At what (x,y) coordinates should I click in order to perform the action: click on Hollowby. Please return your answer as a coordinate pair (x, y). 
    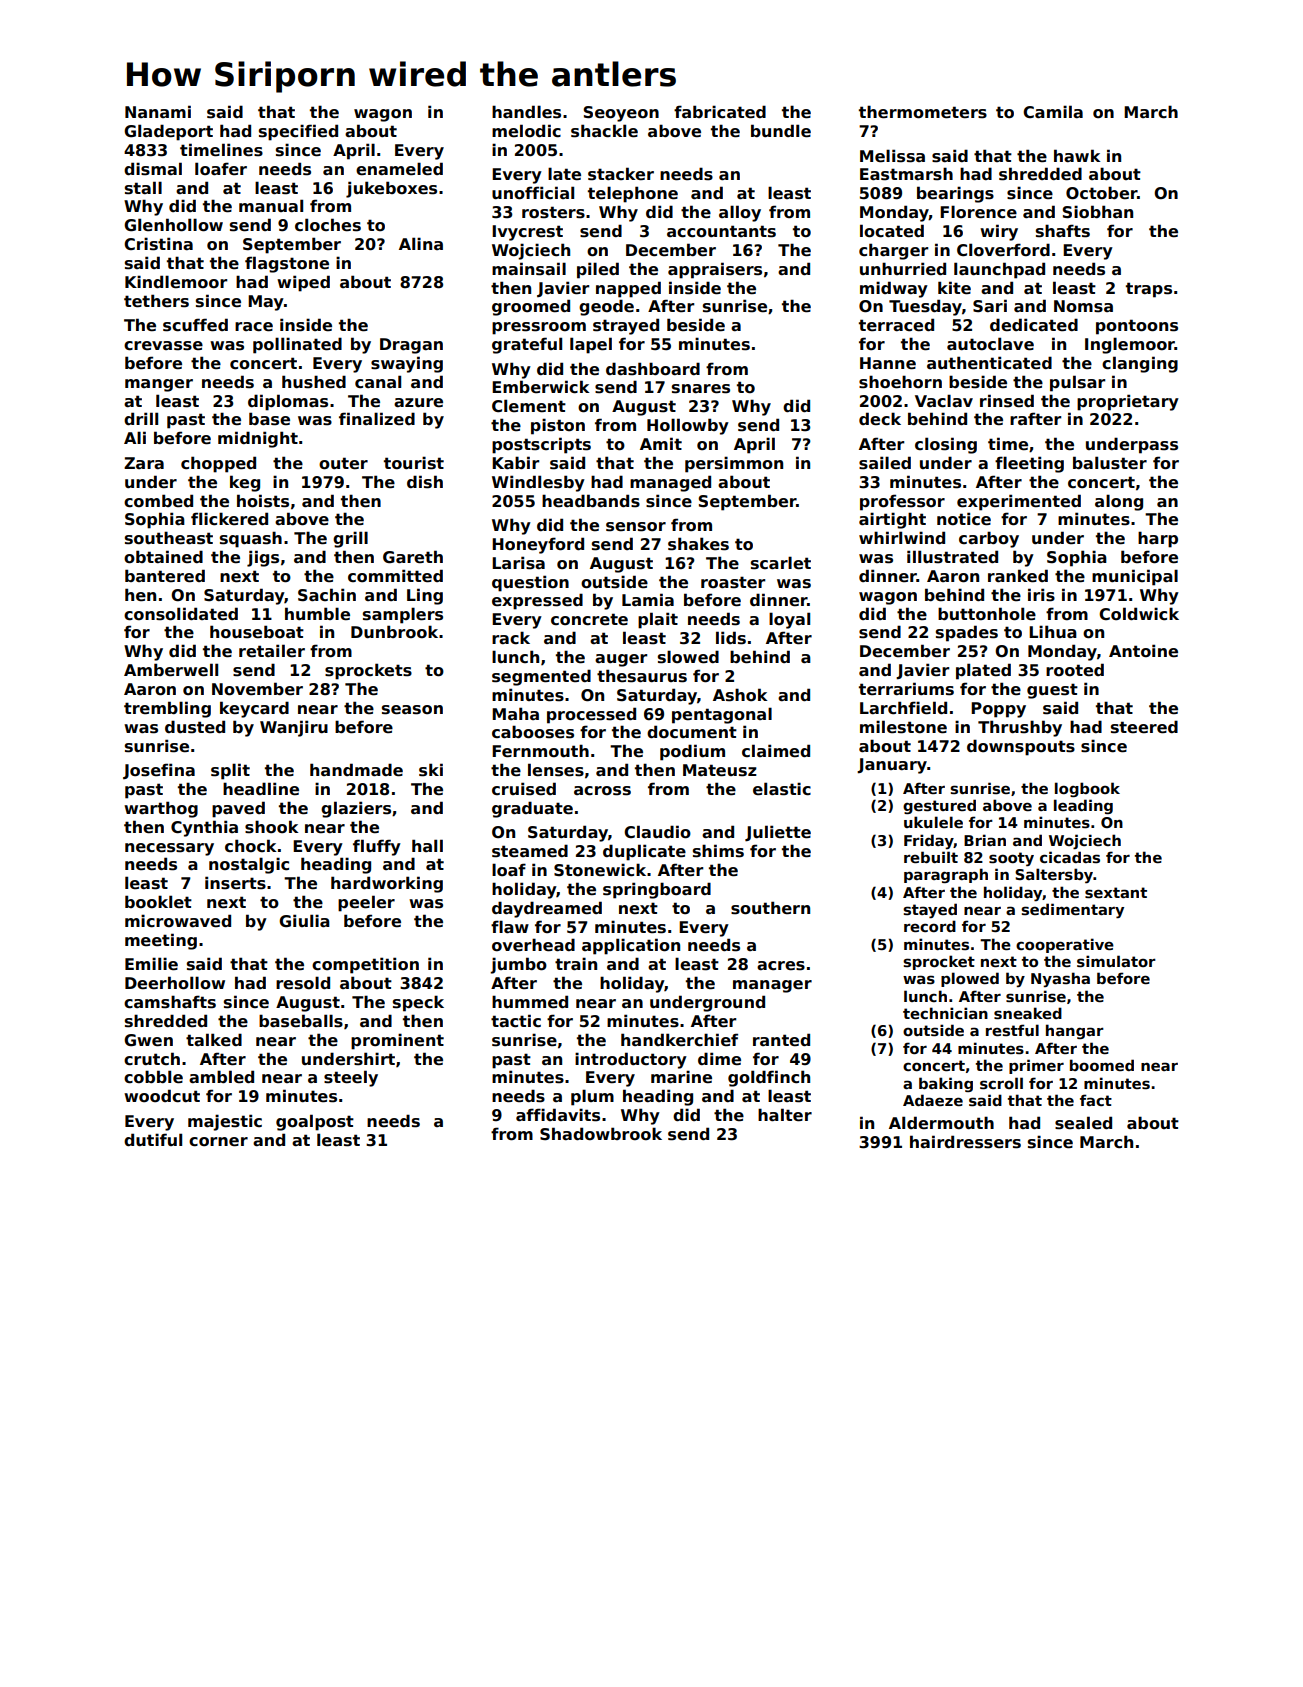
    Looking at the image, I should click on (688, 426).
